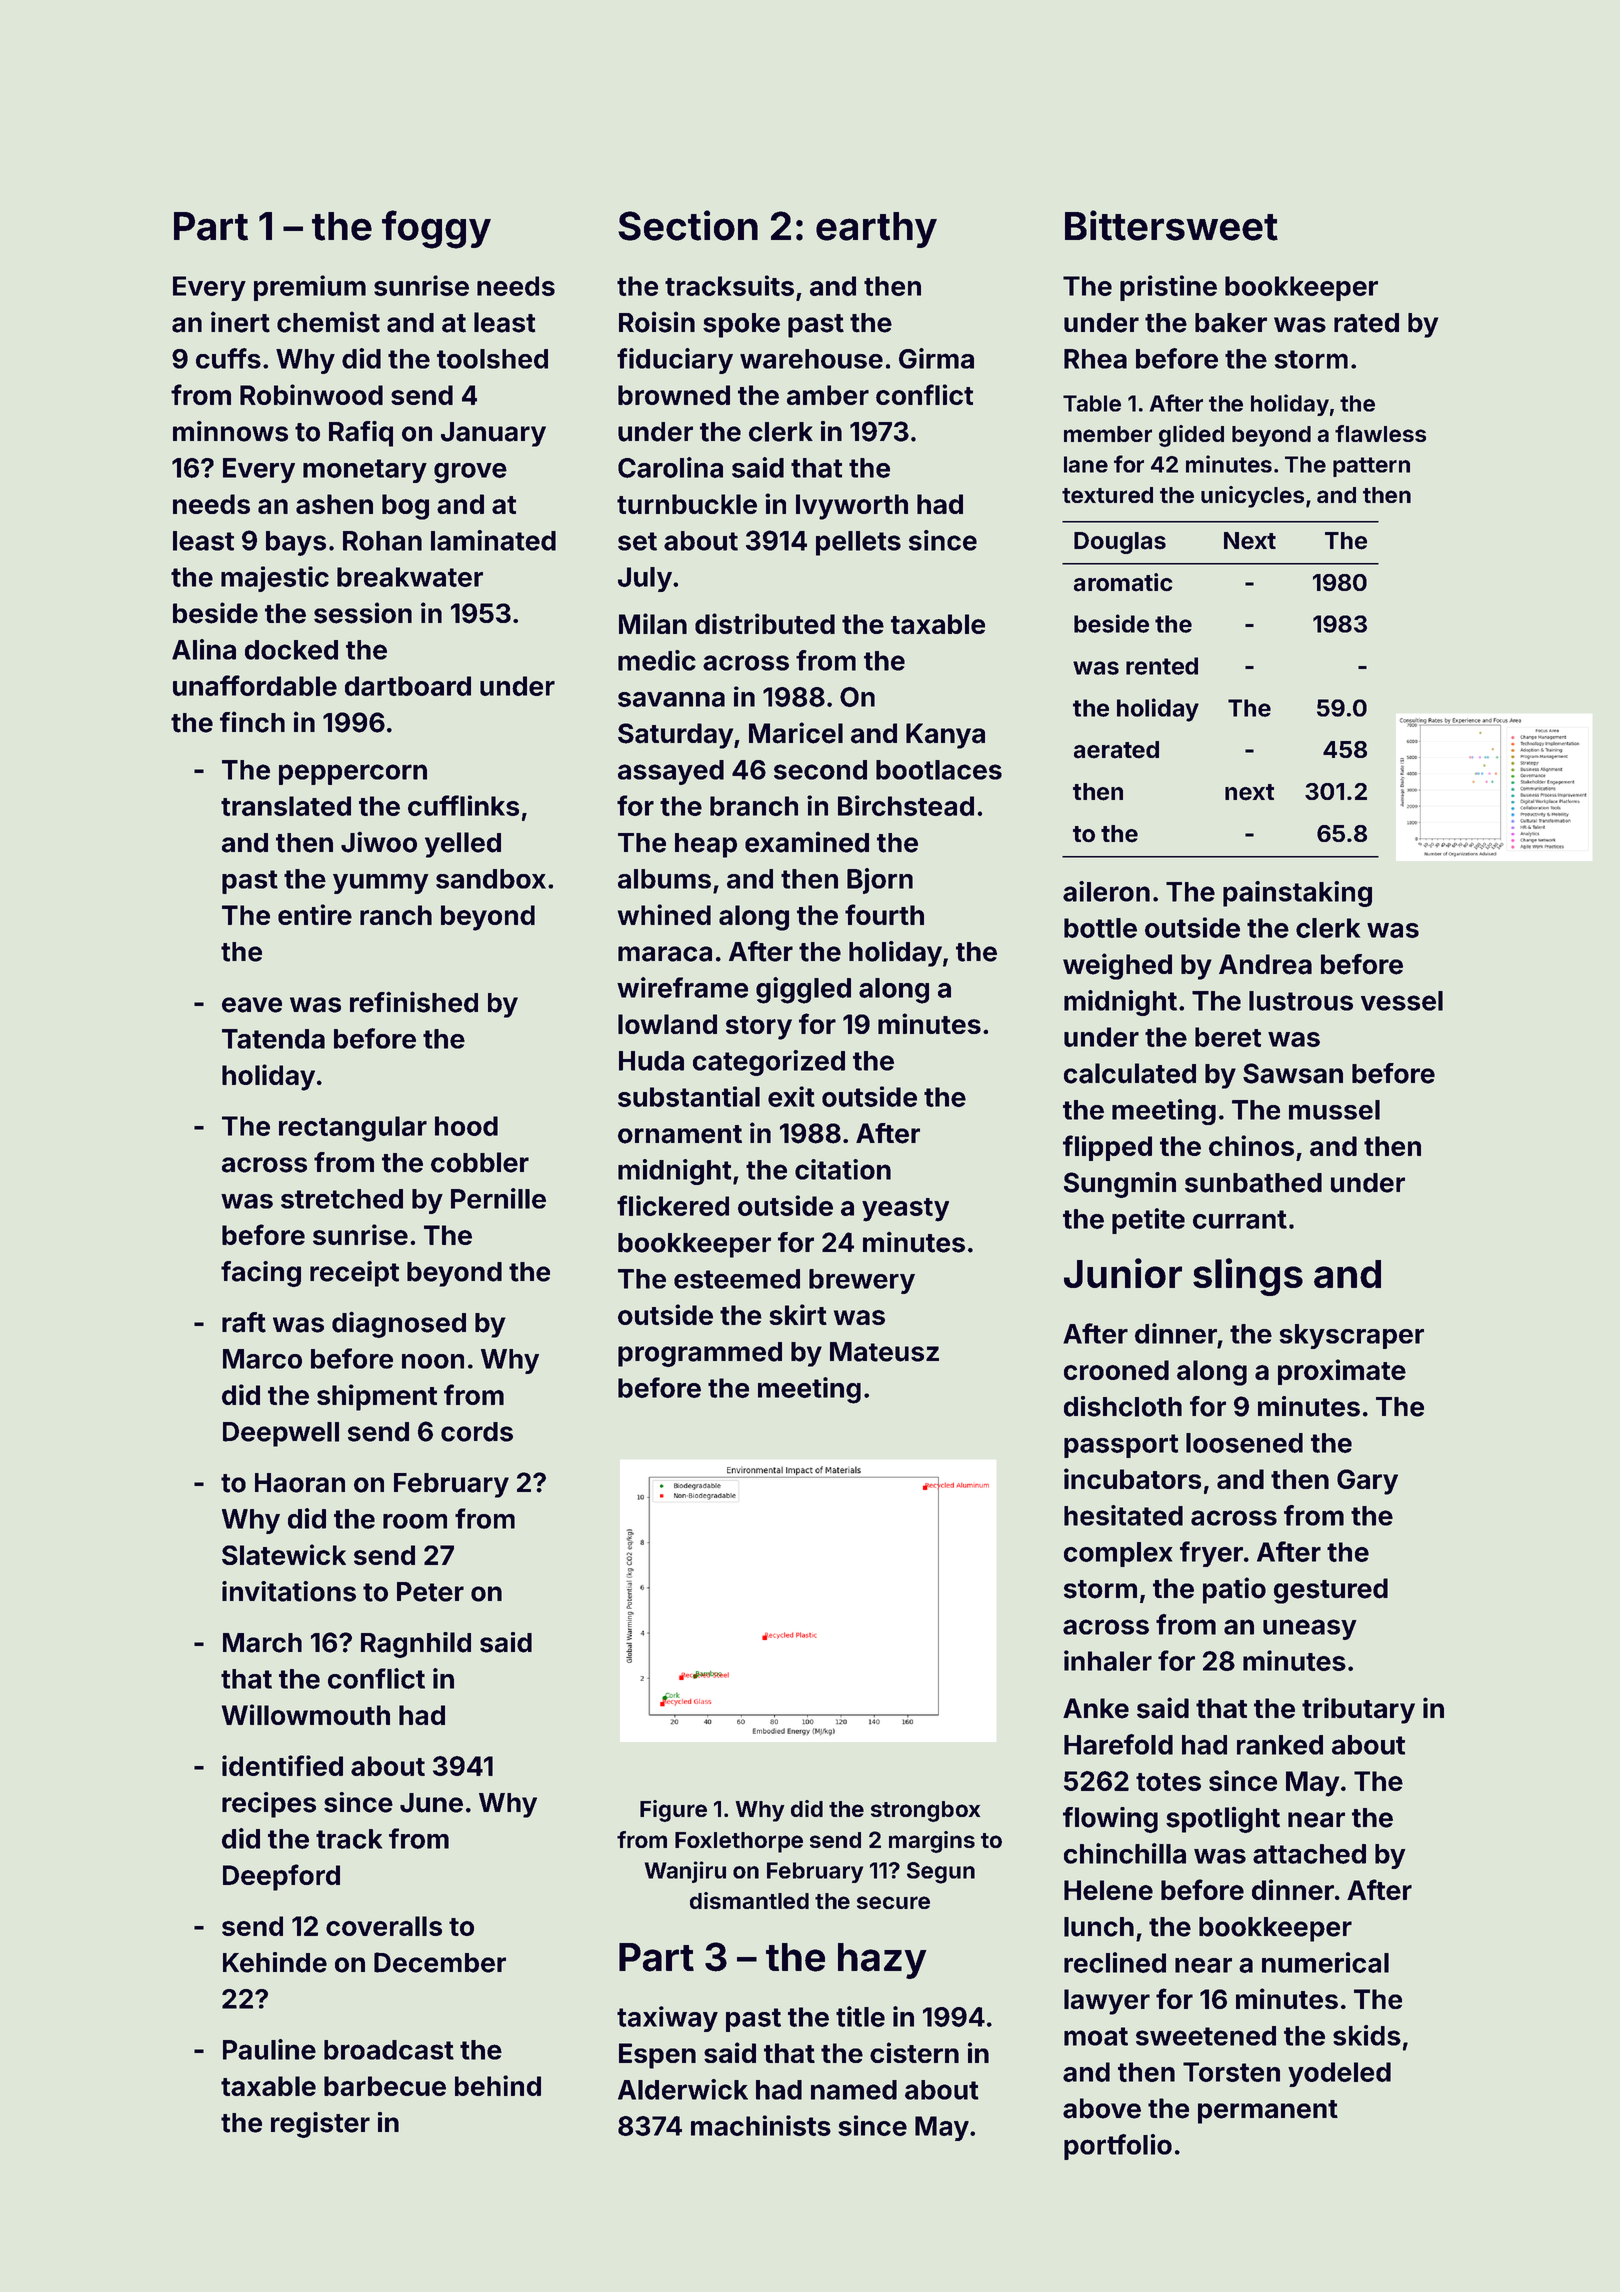 This page has height=2292, width=1620. What do you see at coordinates (673, 1205) in the page?
I see `flickered` at bounding box center [673, 1205].
